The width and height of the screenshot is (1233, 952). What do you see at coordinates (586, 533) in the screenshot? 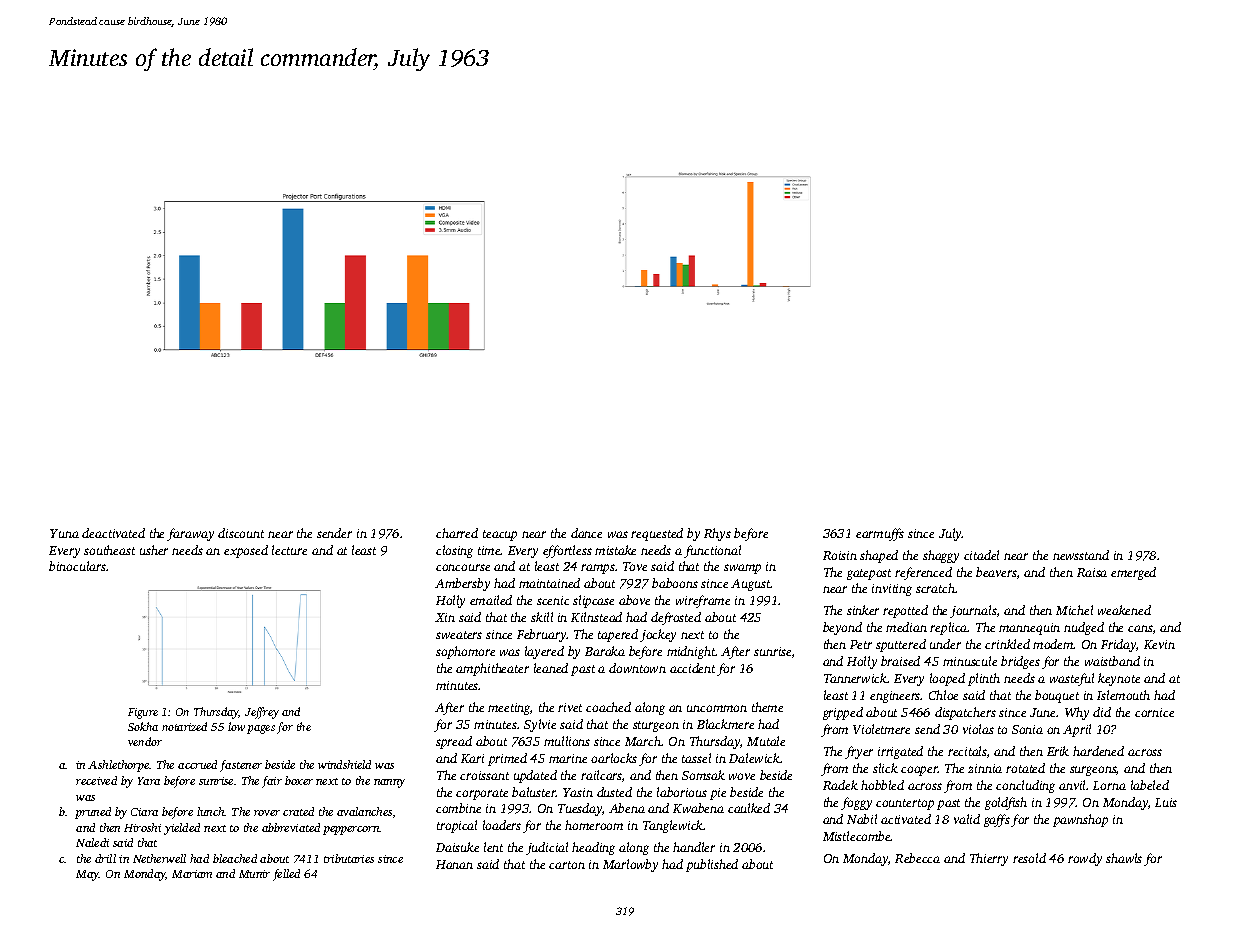
I see `dance` at bounding box center [586, 533].
